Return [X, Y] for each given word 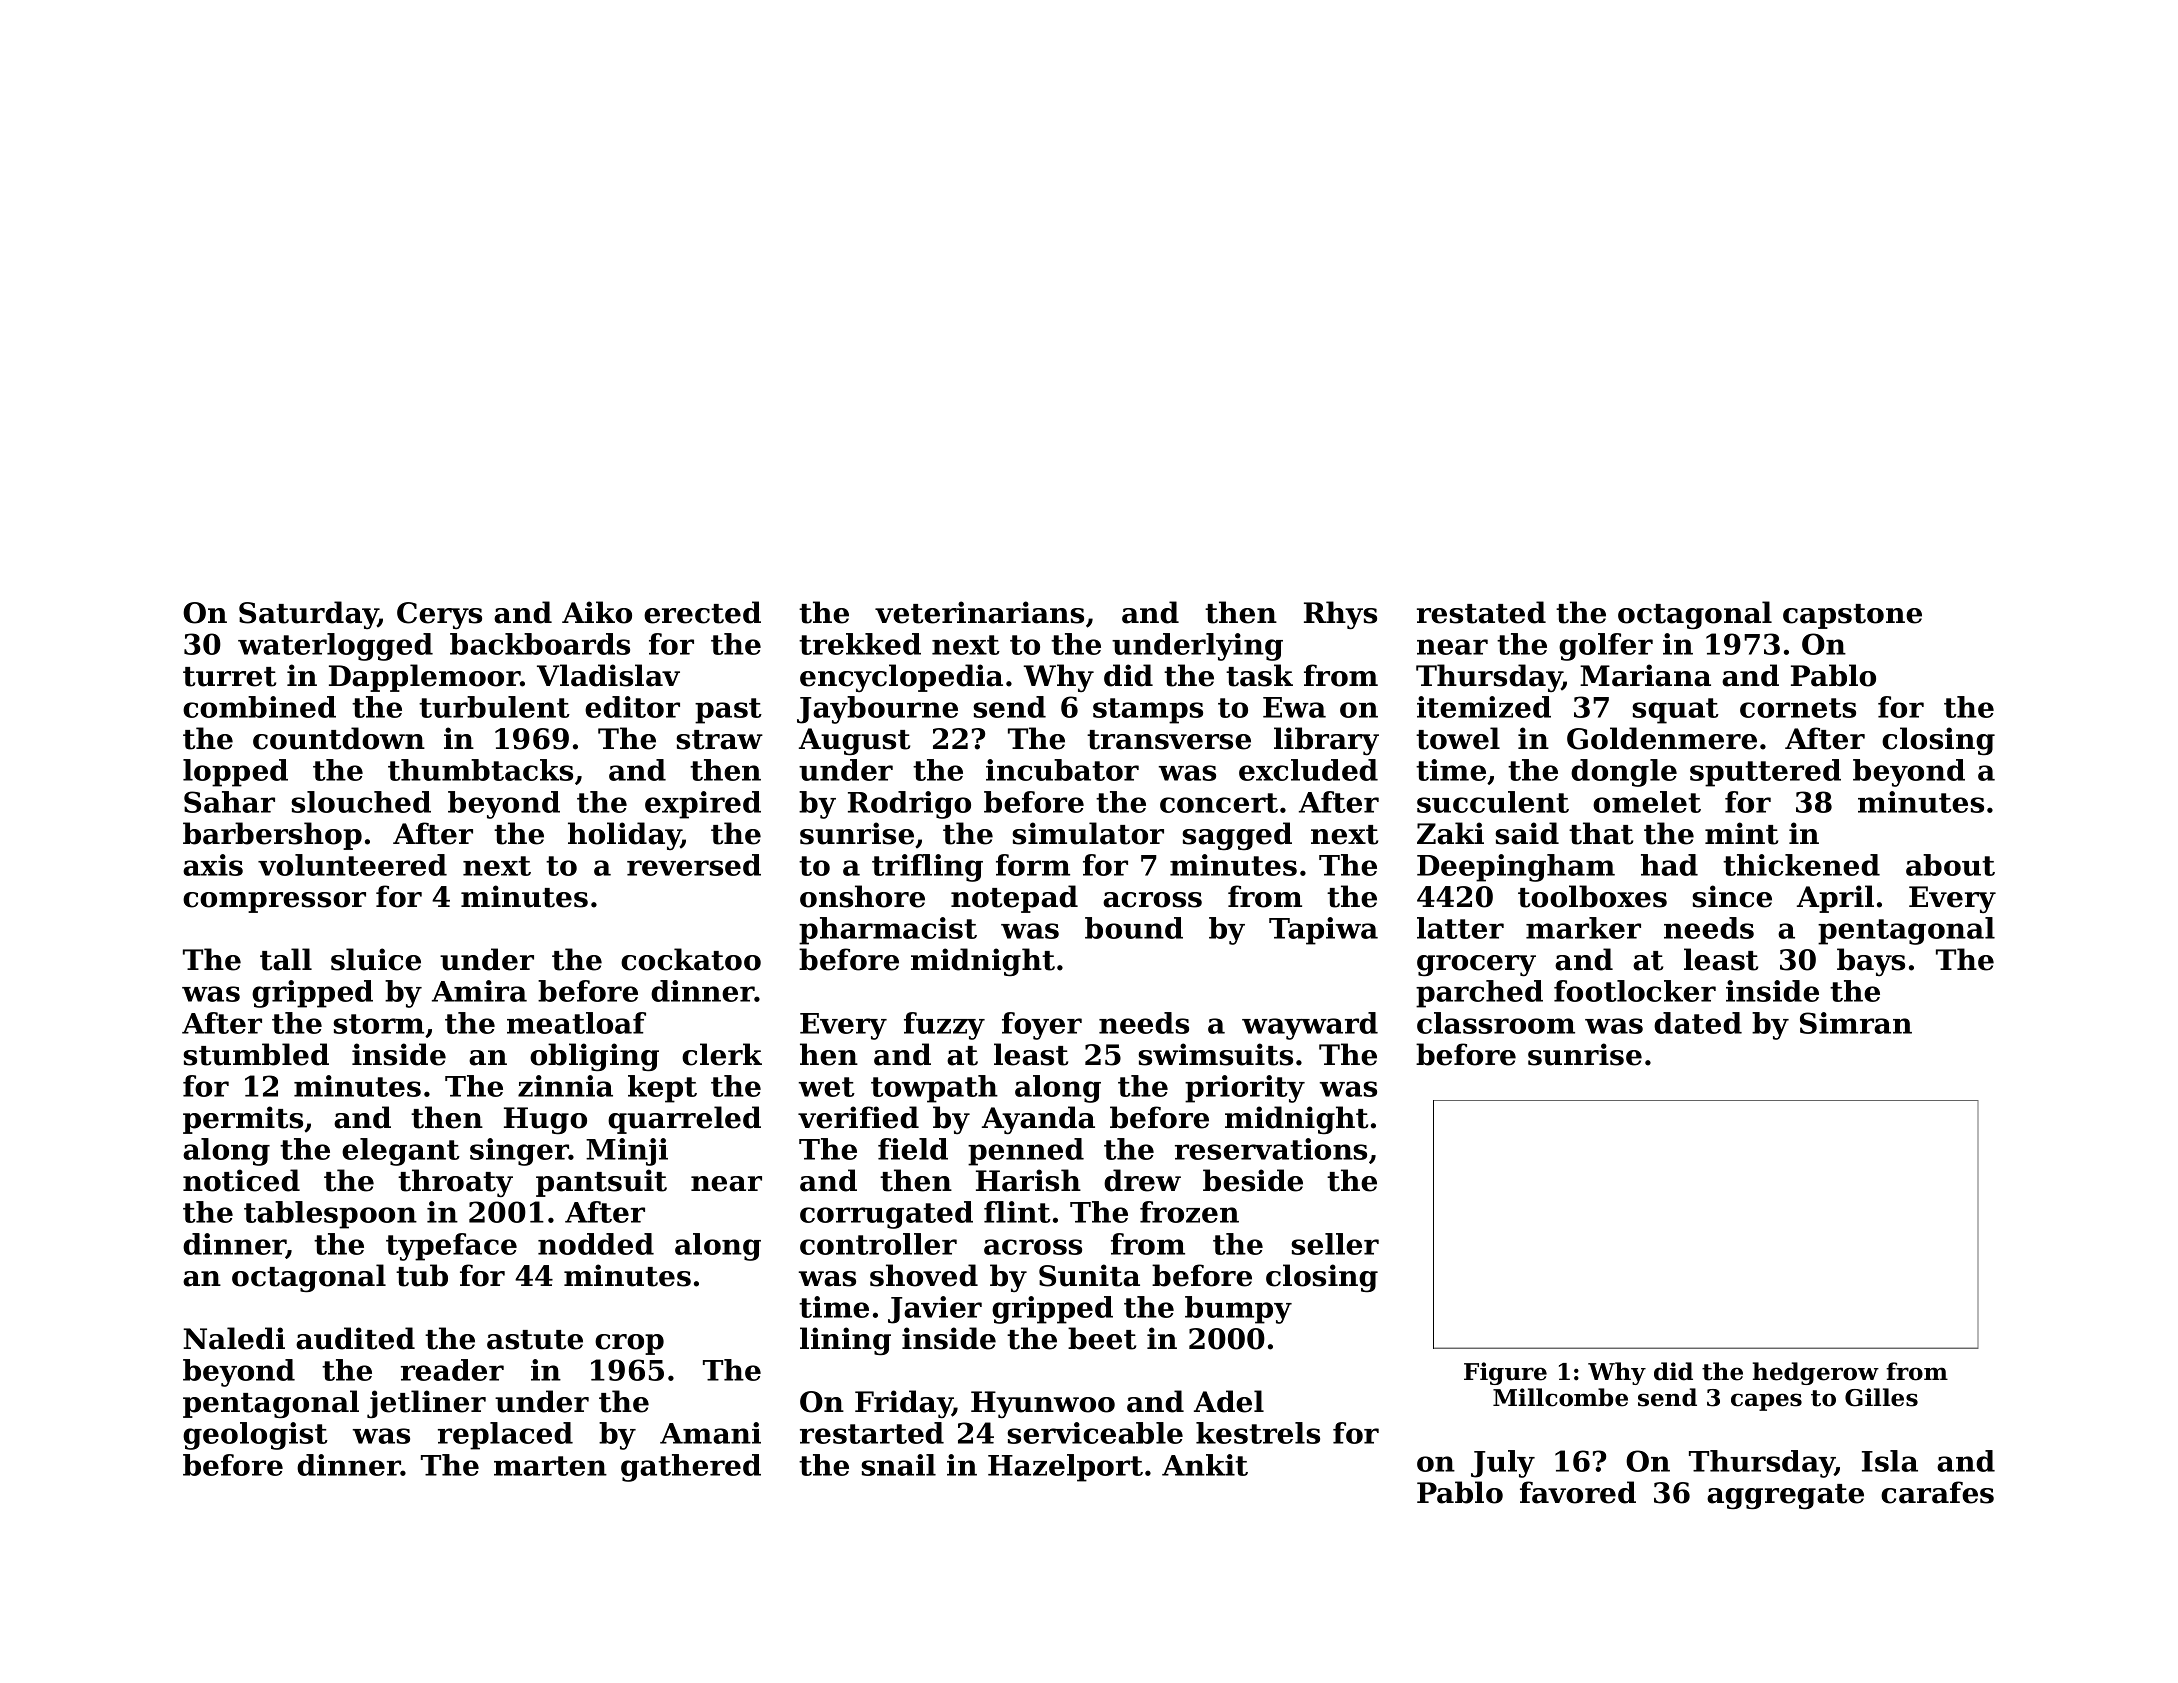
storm [378, 1024]
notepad [1014, 899]
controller [878, 1244]
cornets [1798, 708]
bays [1871, 962]
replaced [505, 1436]
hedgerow [1816, 1373]
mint [1741, 833]
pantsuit [601, 1183]
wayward [1310, 1026]
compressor [274, 902]
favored [1578, 1492]
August [854, 741]
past [728, 711]
